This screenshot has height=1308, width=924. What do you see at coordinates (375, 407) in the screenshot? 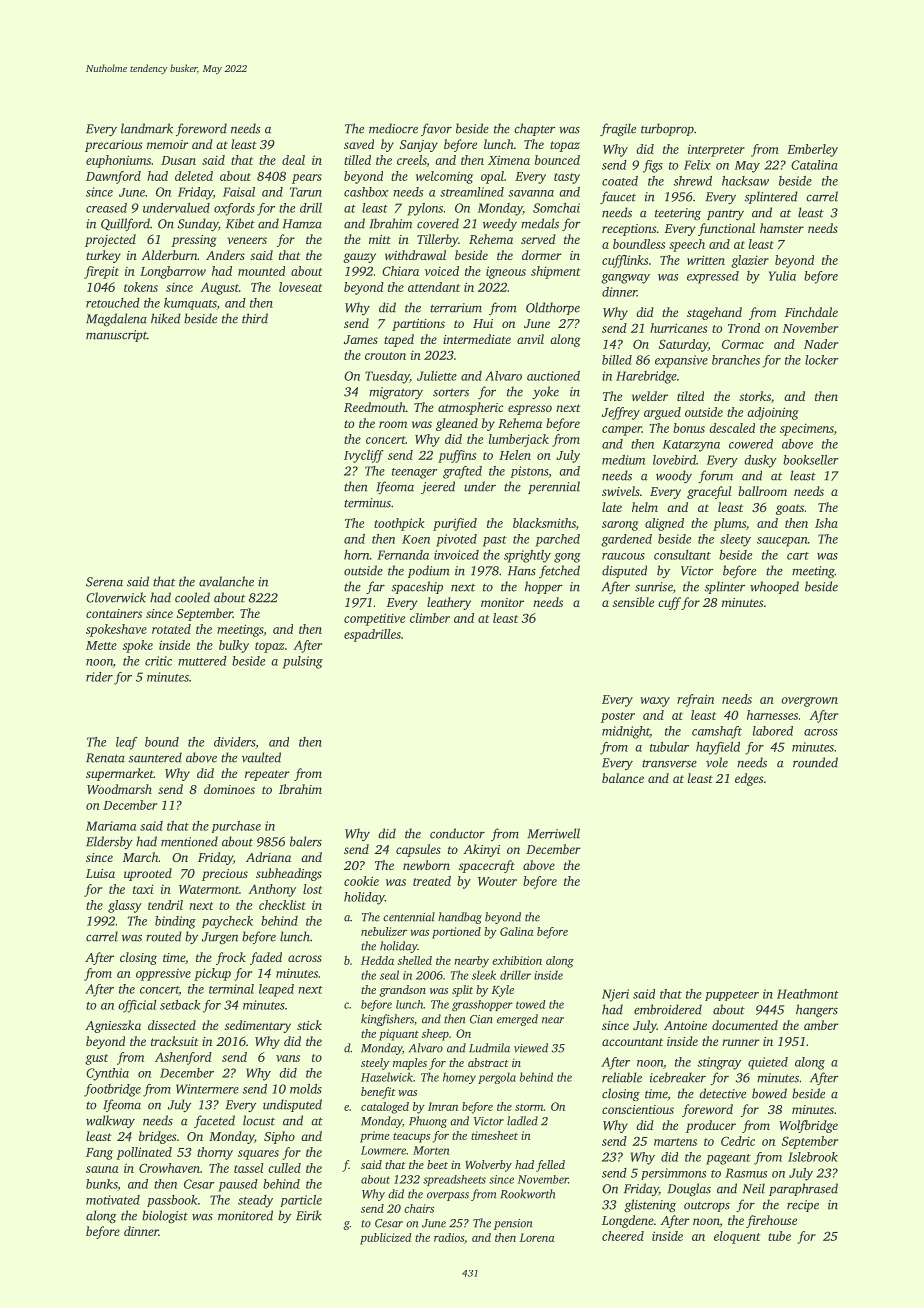
I see `Reedmouth` at bounding box center [375, 407].
